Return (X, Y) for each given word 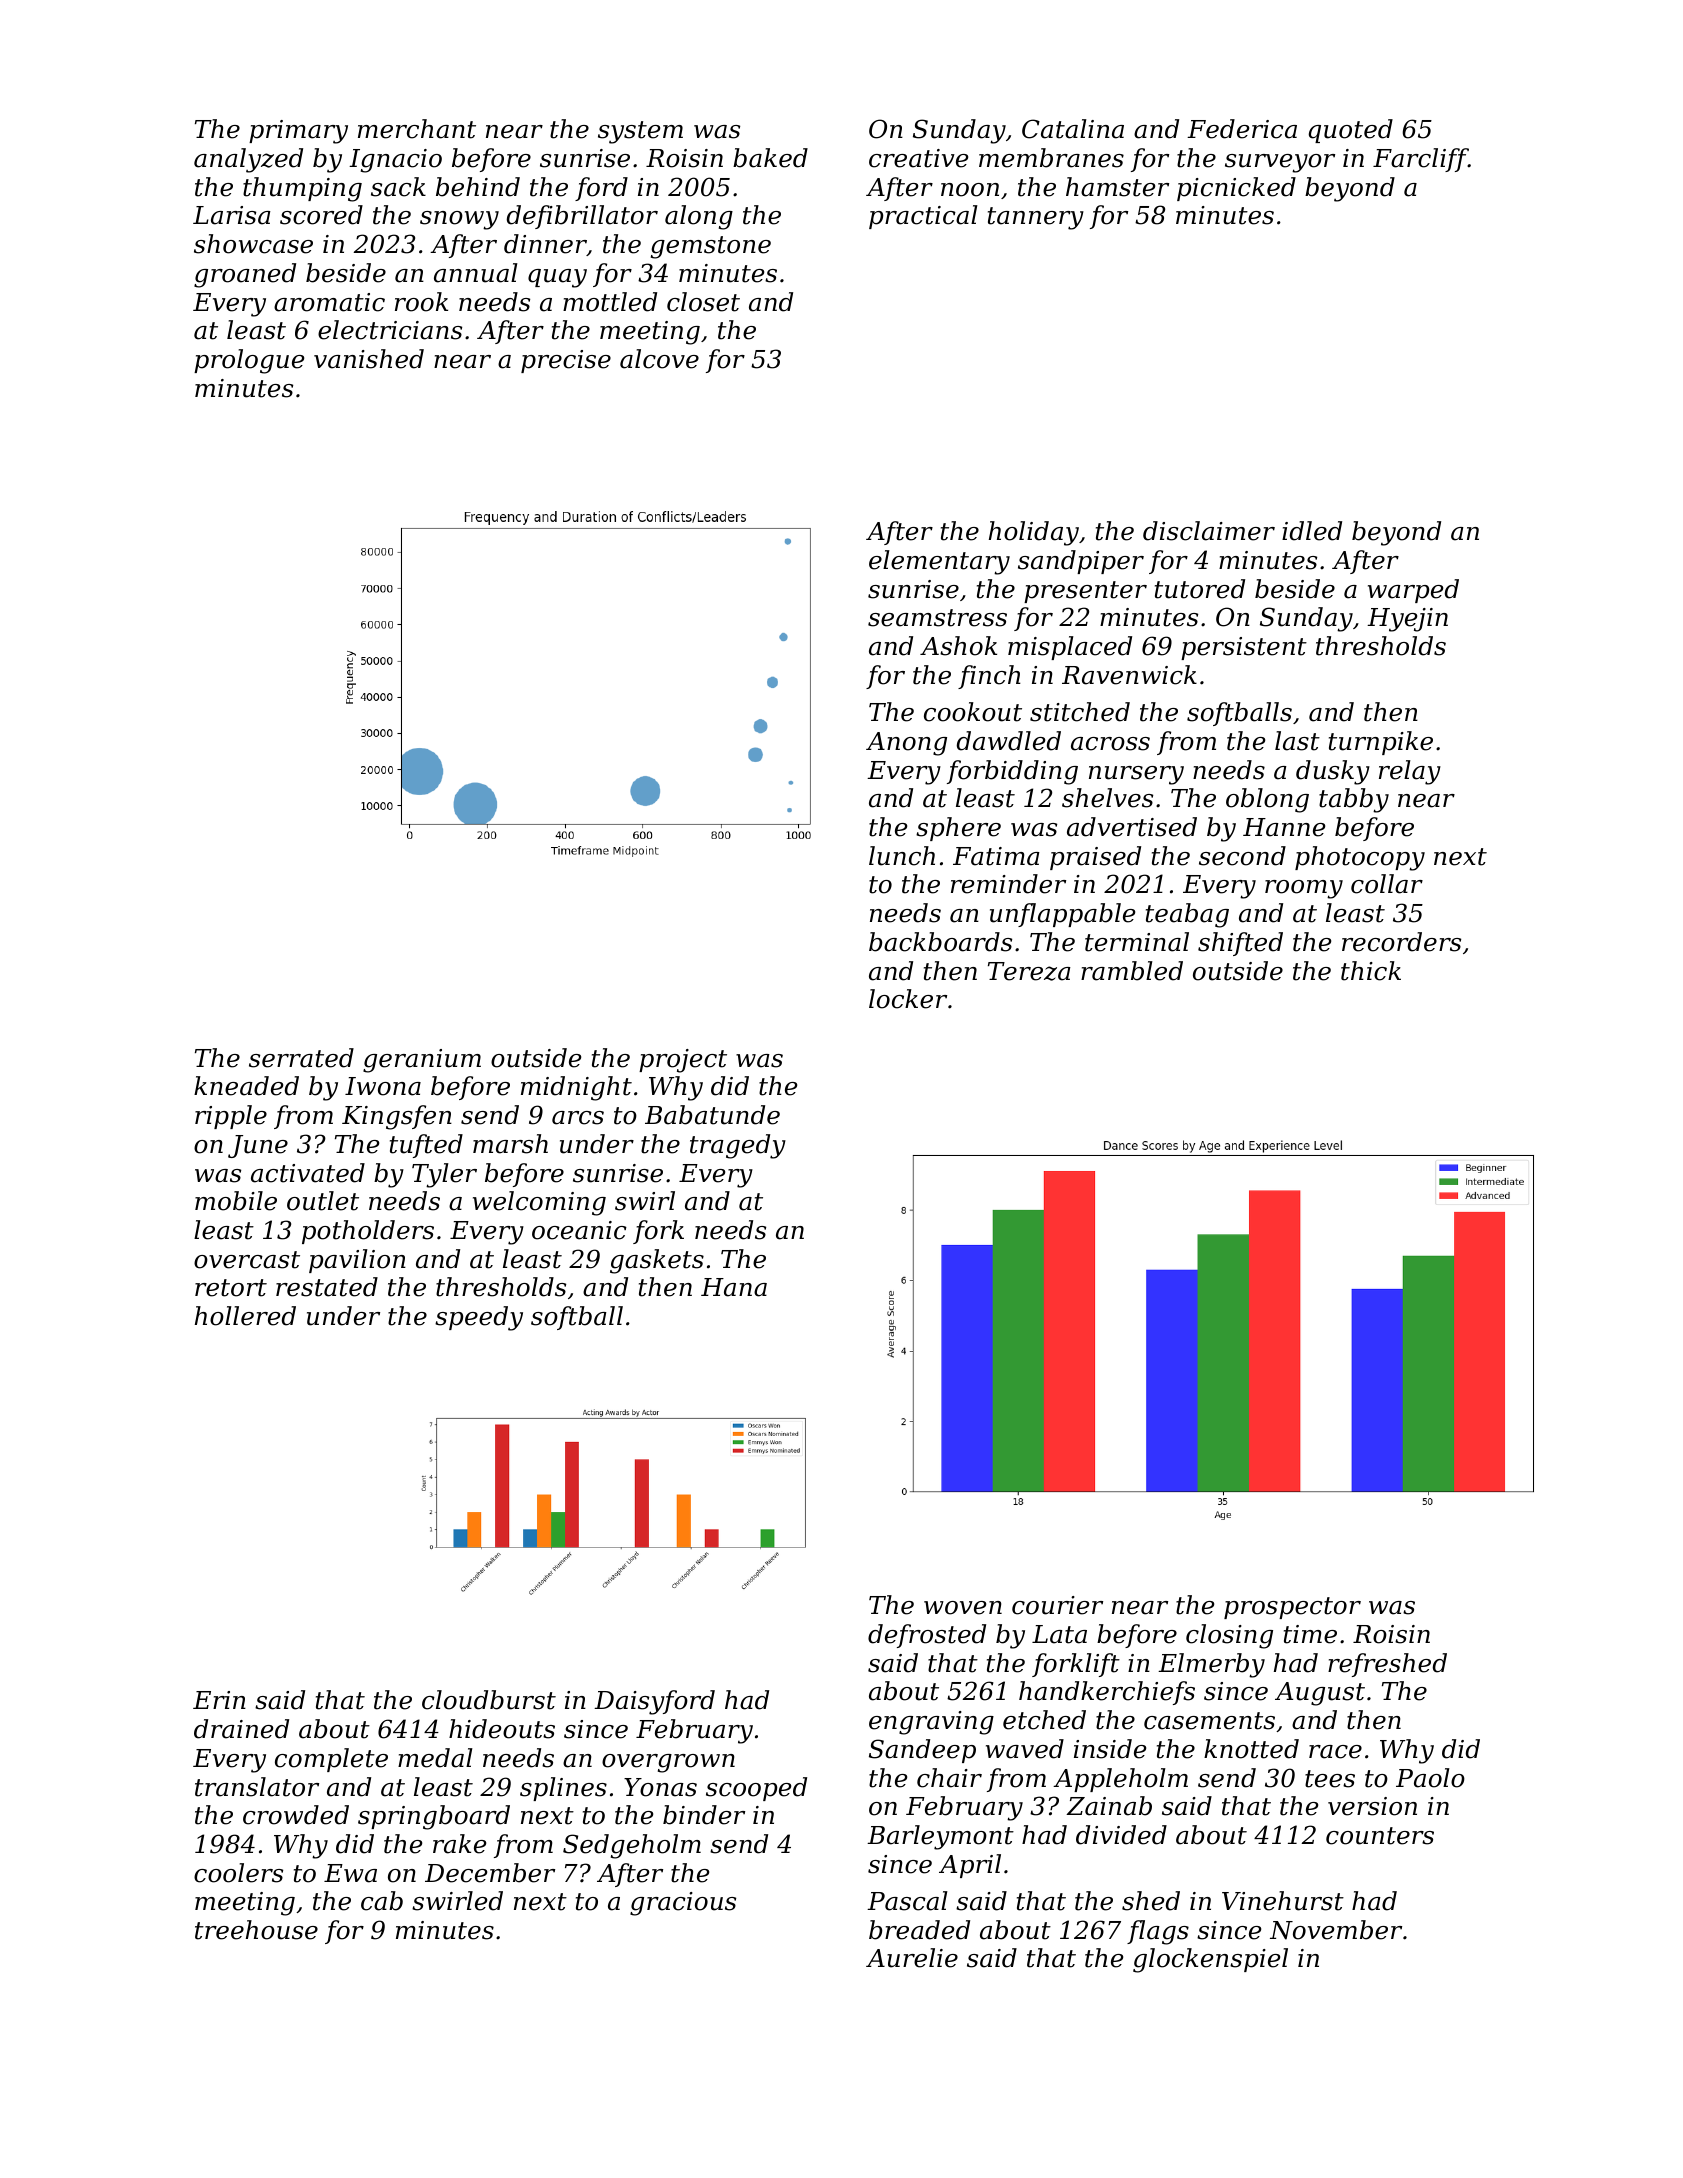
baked (770, 158)
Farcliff (1420, 160)
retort (231, 1288)
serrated (301, 1058)
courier (1057, 1605)
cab (382, 1901)
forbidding (1012, 772)
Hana (734, 1287)
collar (1387, 884)
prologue (249, 361)
